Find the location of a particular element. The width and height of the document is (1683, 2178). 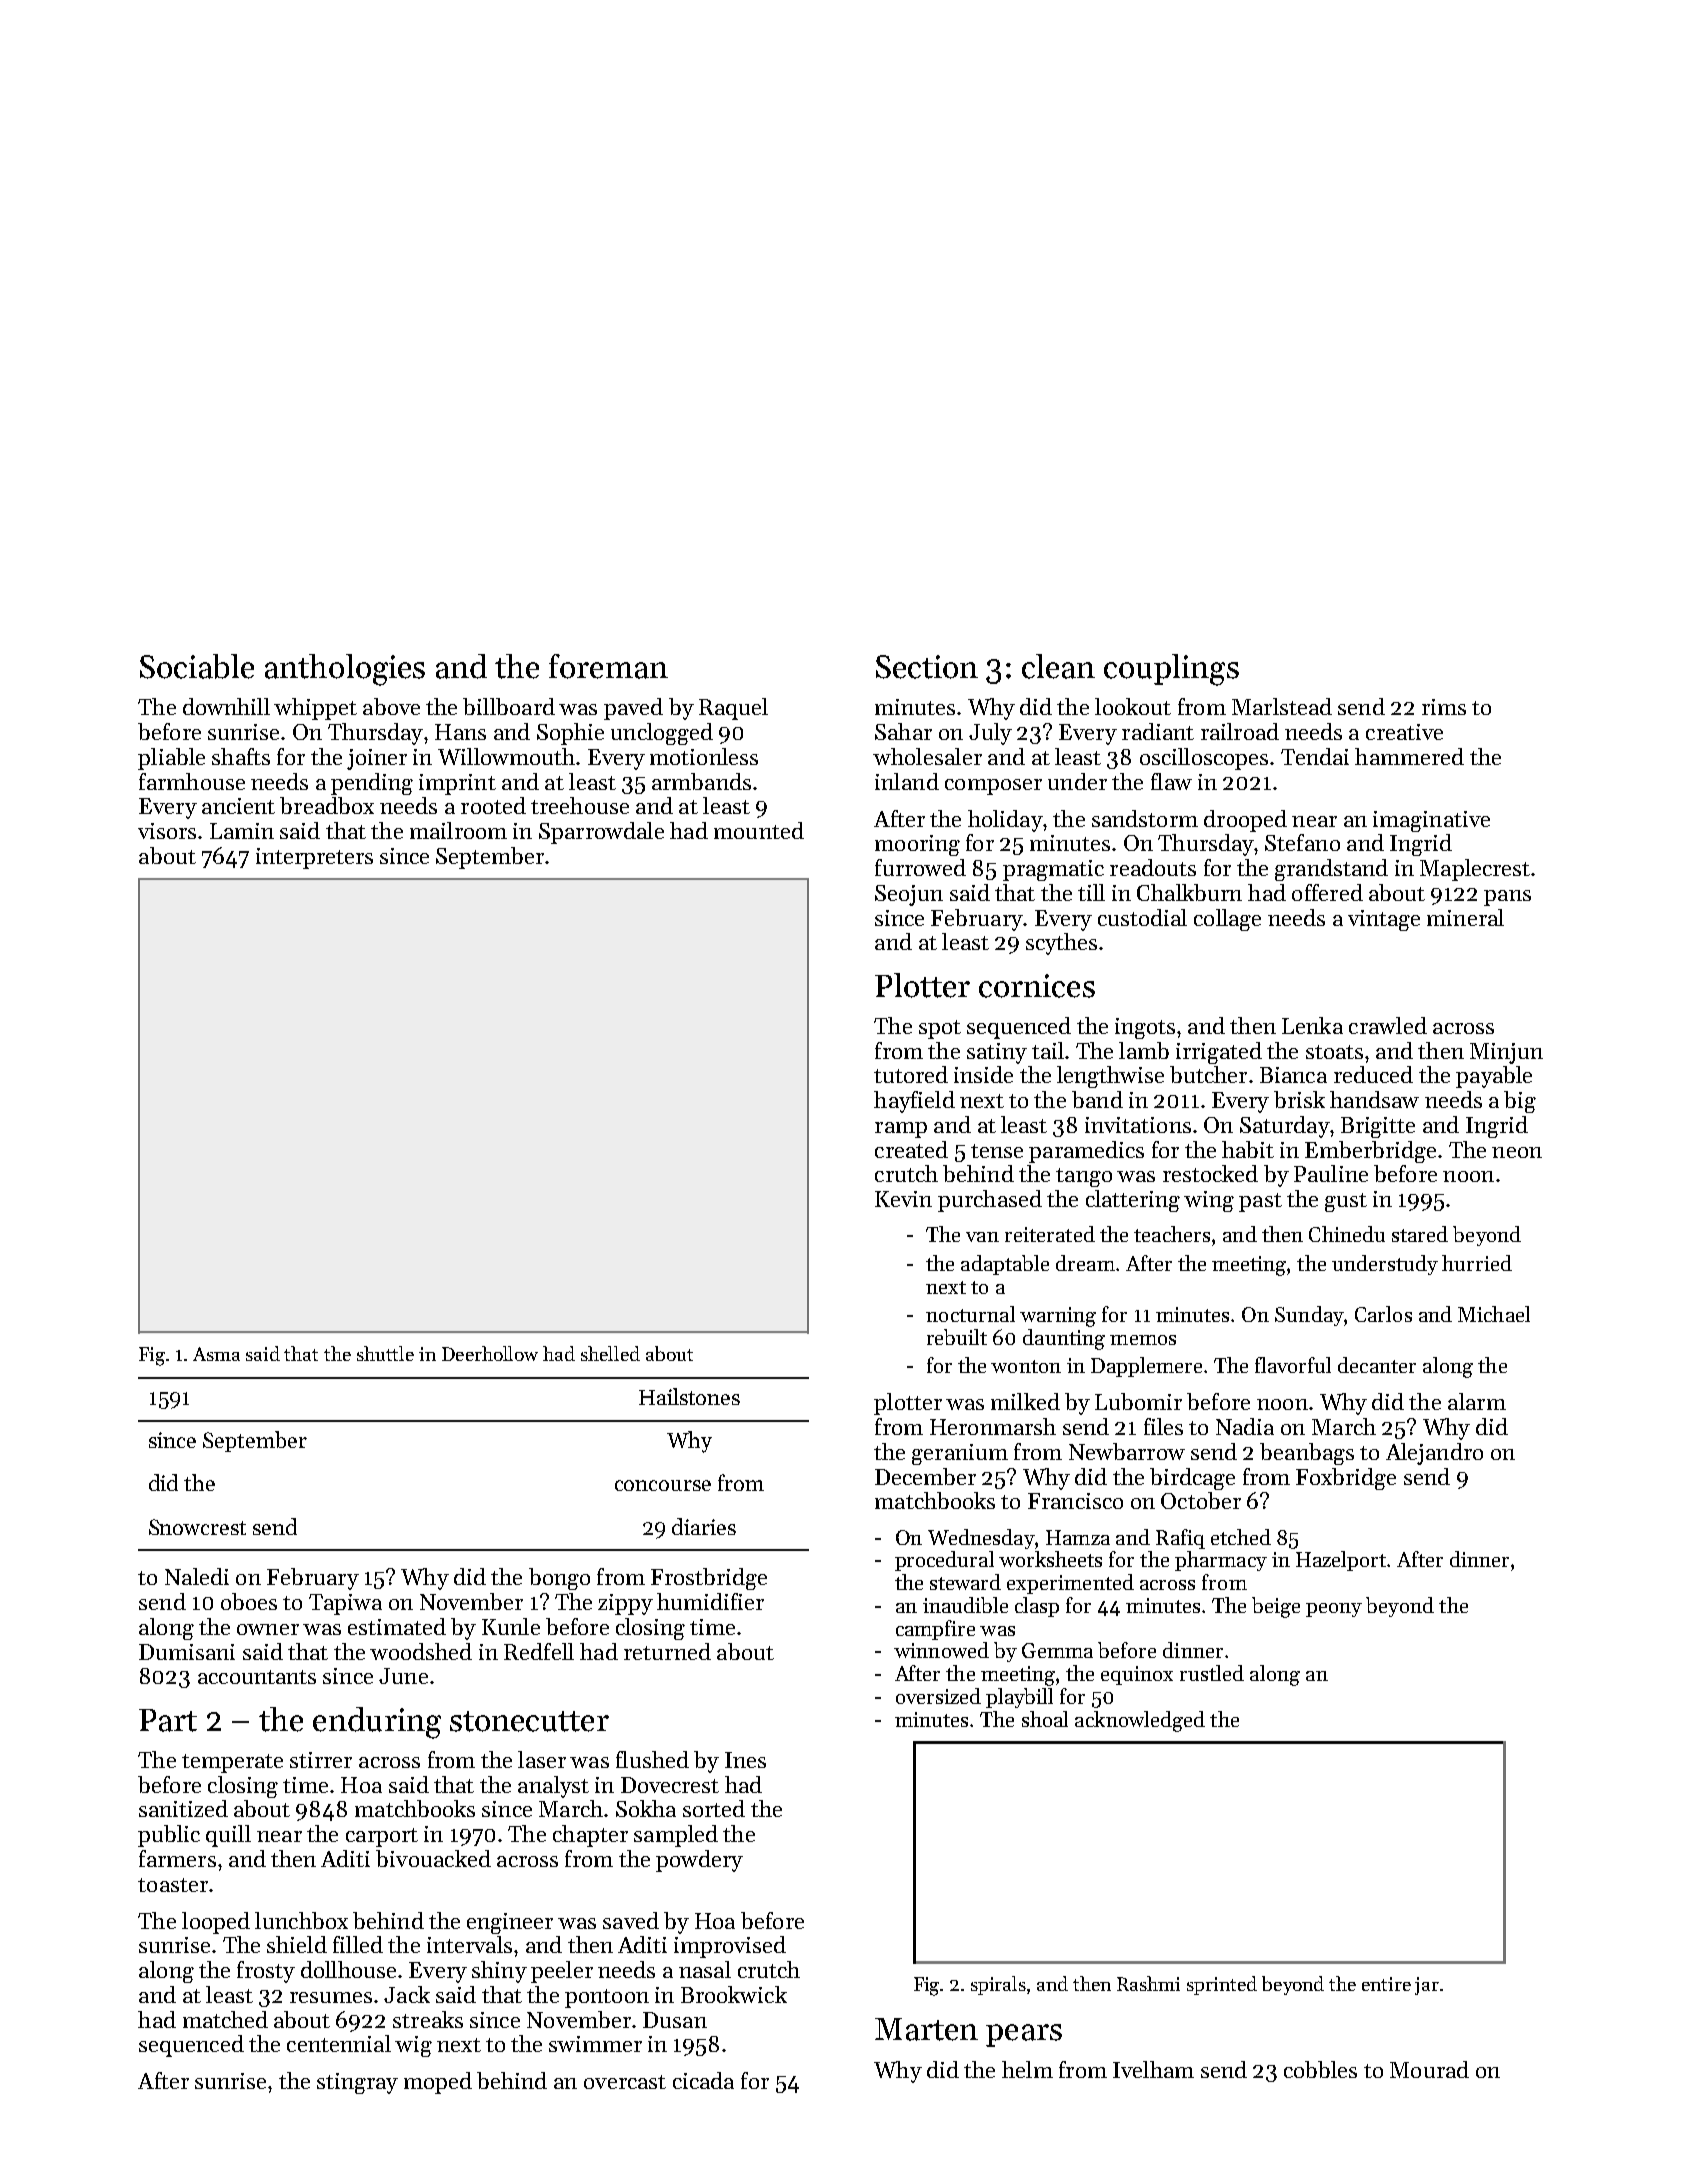

helm is located at coordinates (1027, 2069).
